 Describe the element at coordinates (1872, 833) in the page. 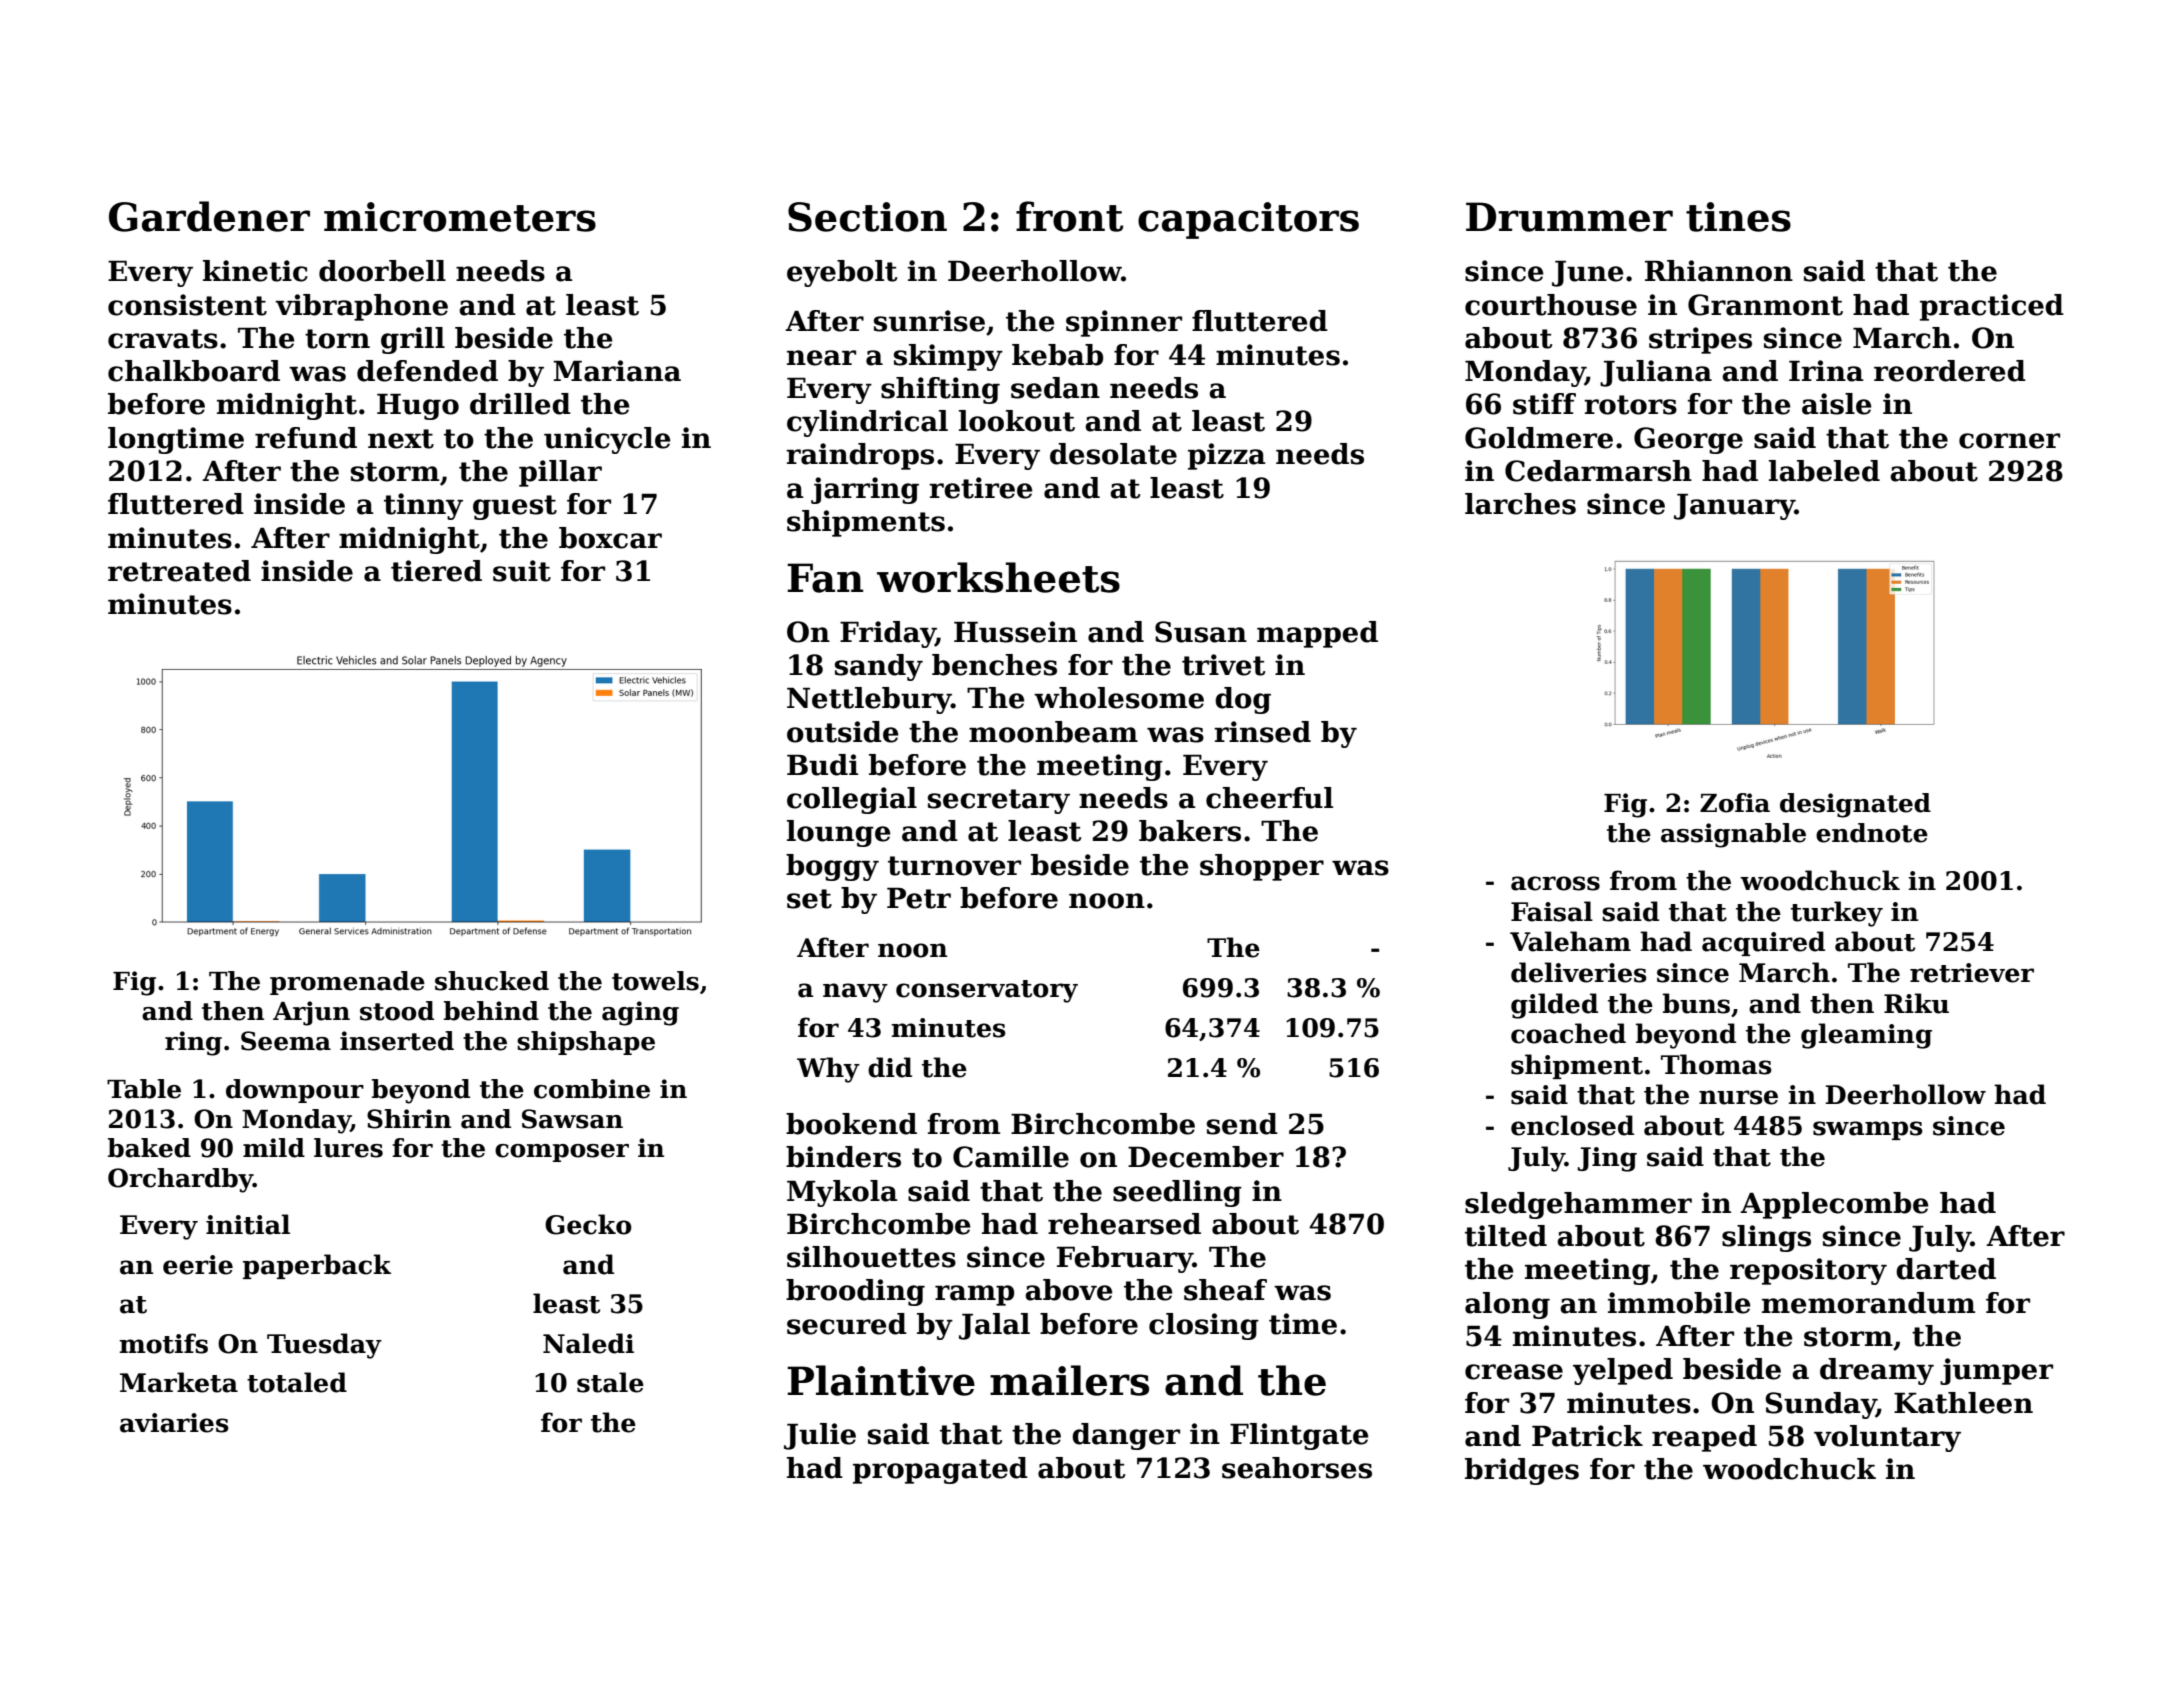

I see `endnote` at that location.
